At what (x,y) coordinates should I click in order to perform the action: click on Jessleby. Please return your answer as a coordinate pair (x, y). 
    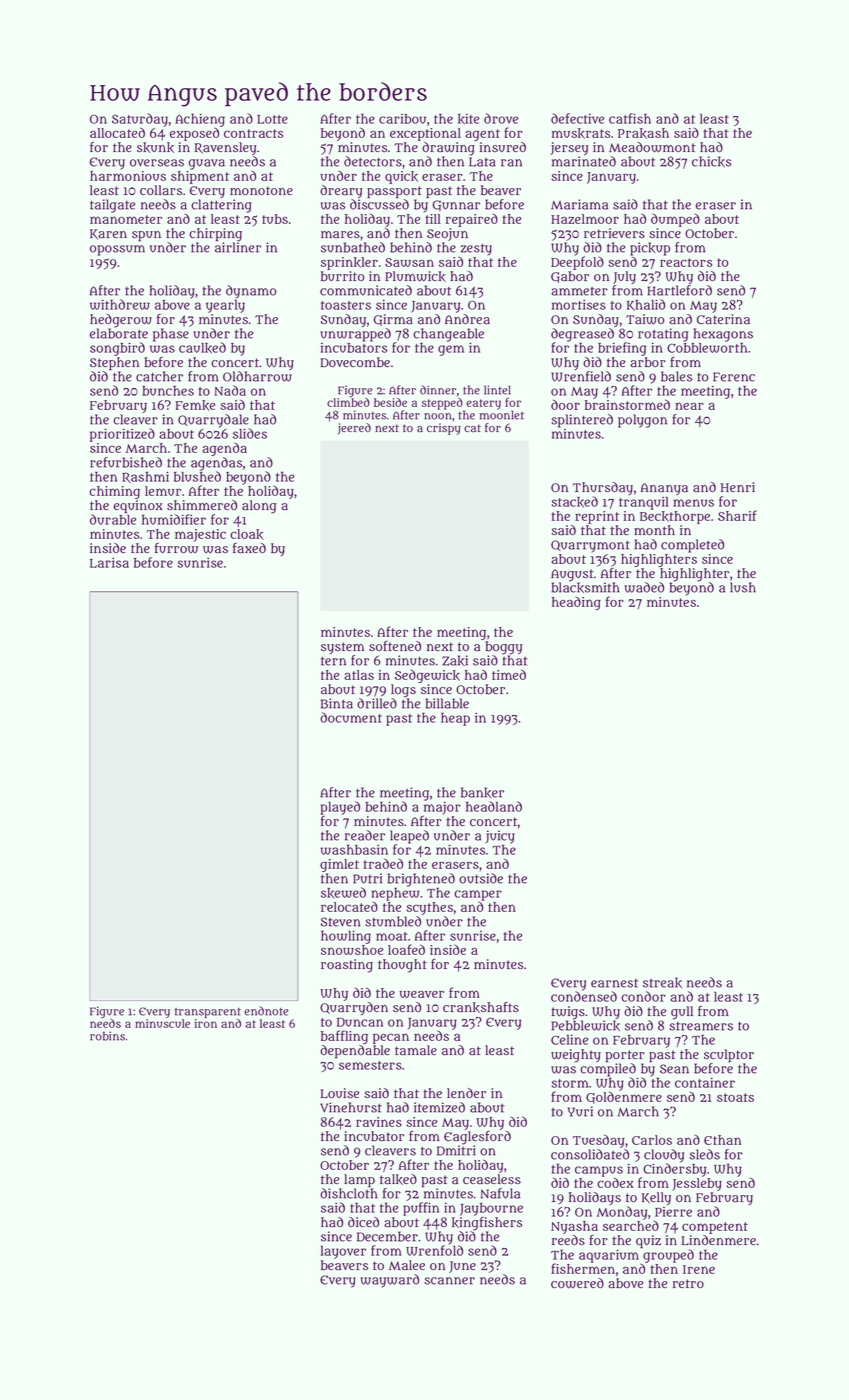
    Looking at the image, I should click on (697, 1184).
